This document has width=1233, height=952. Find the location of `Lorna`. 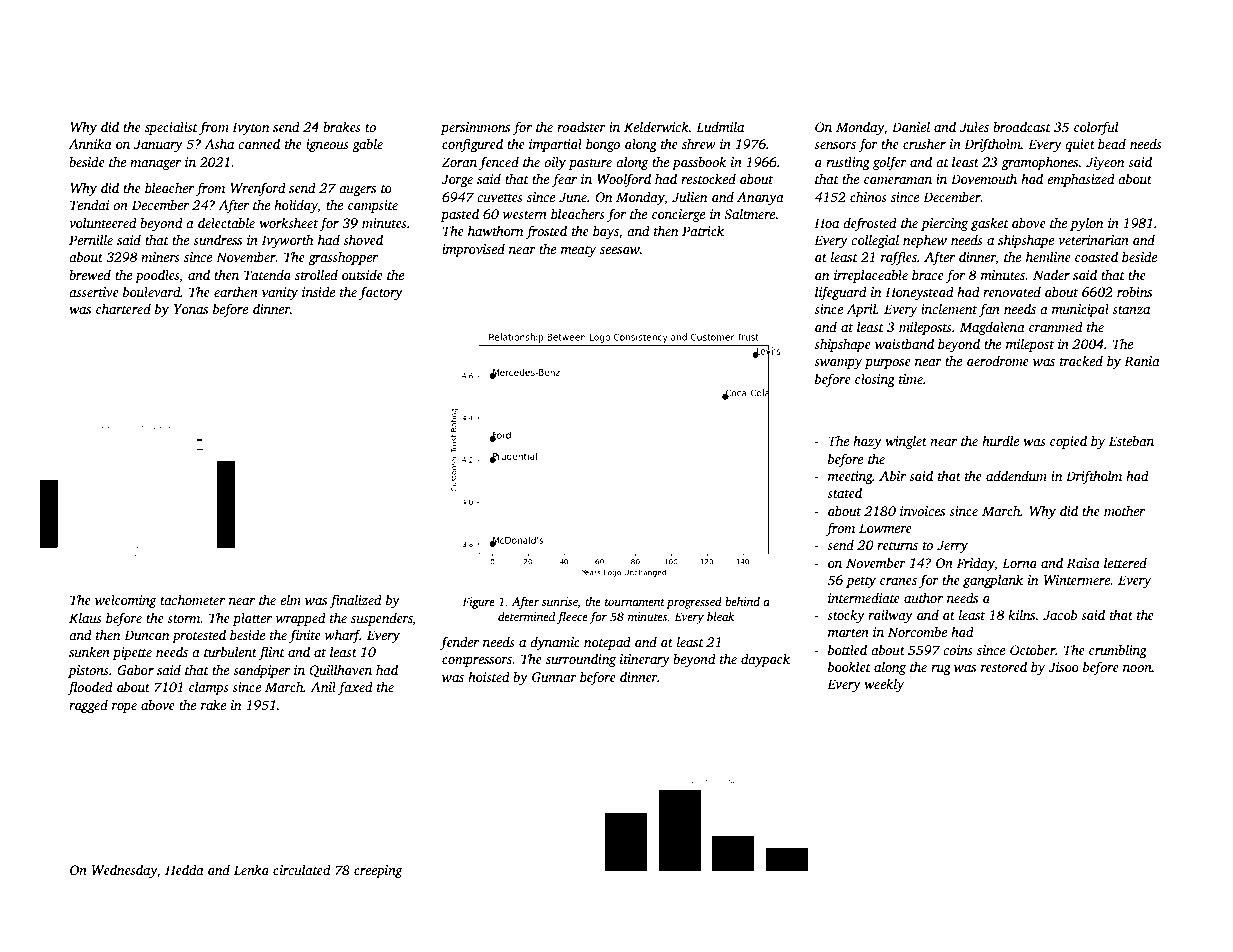

Lorna is located at coordinates (1019, 563).
